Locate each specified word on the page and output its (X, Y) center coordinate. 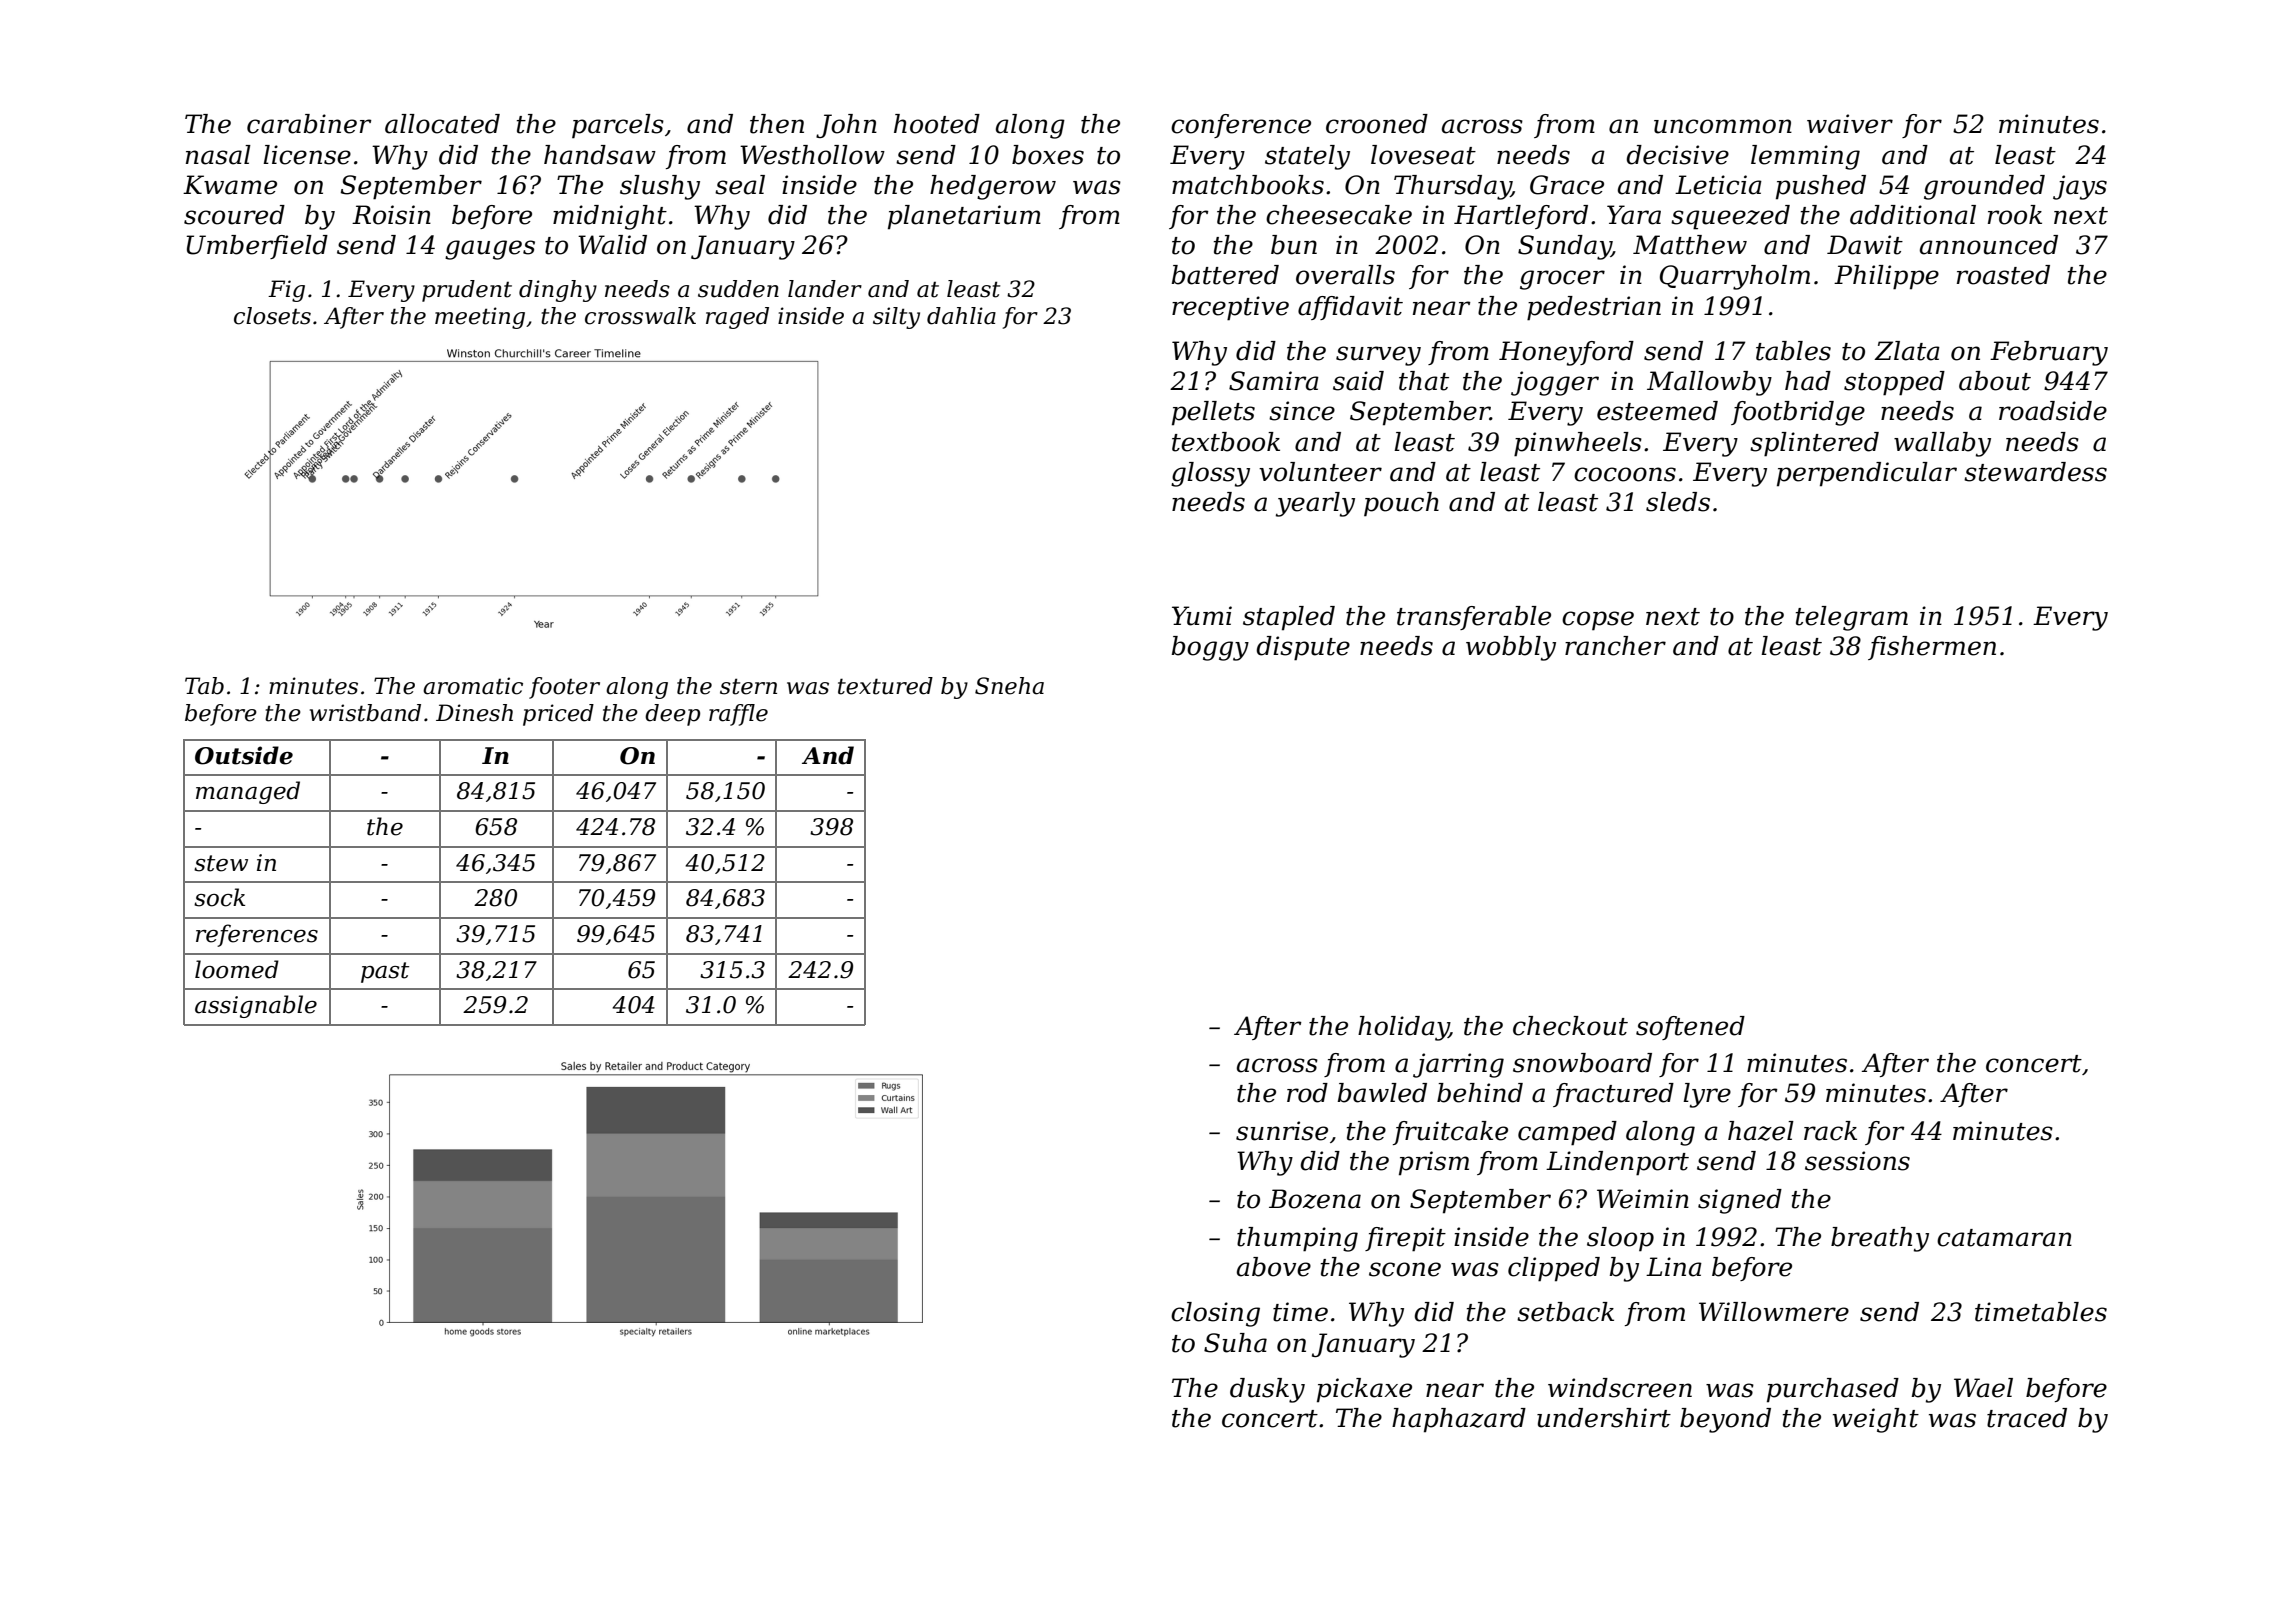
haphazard (1459, 1420)
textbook (1226, 442)
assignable (256, 1006)
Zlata (1907, 351)
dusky (1267, 1390)
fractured (1613, 1095)
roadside (2053, 411)
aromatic (473, 686)
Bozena (1315, 1199)
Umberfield (257, 247)
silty (896, 318)
